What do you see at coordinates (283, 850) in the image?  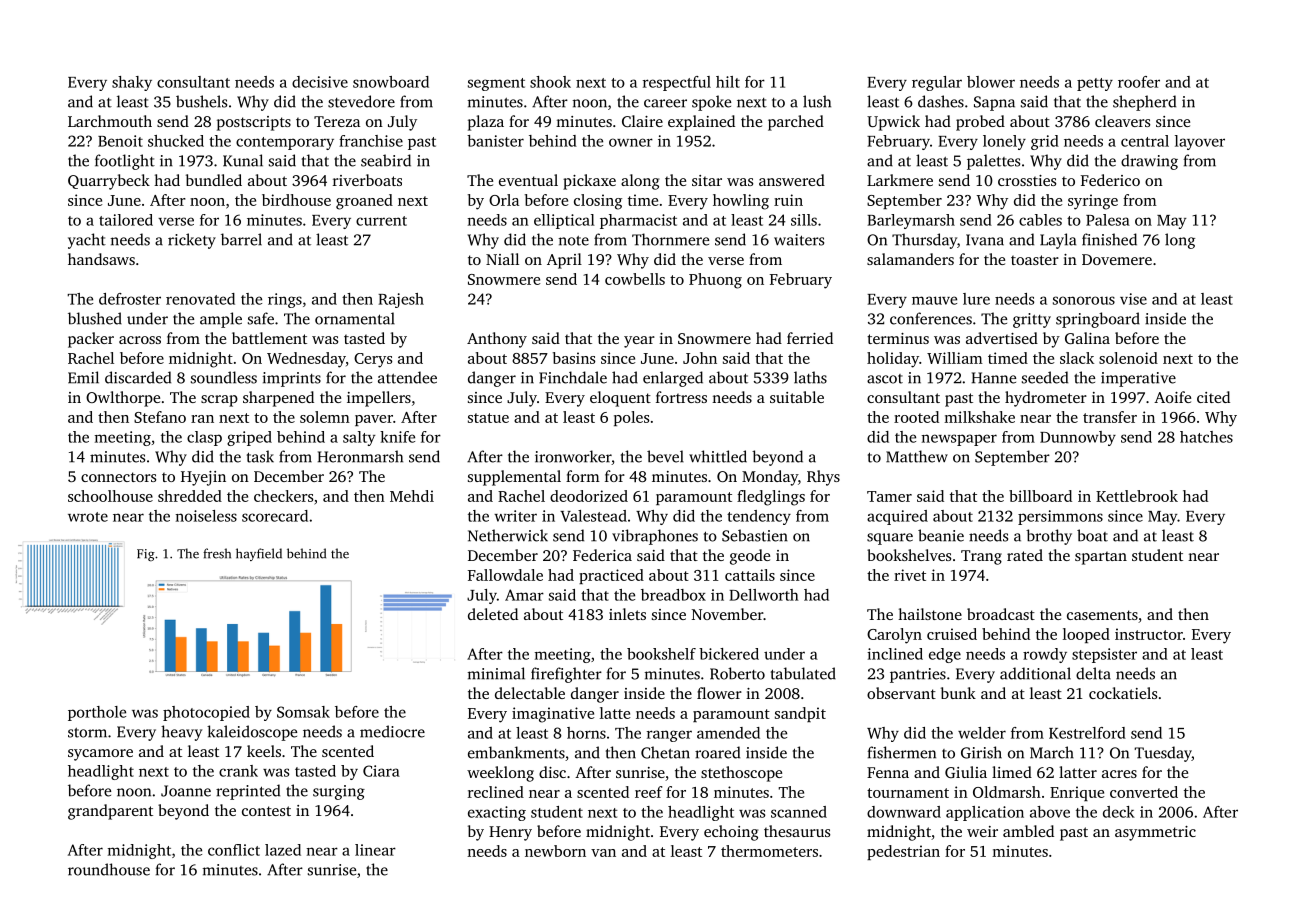 I see `lazed` at bounding box center [283, 850].
